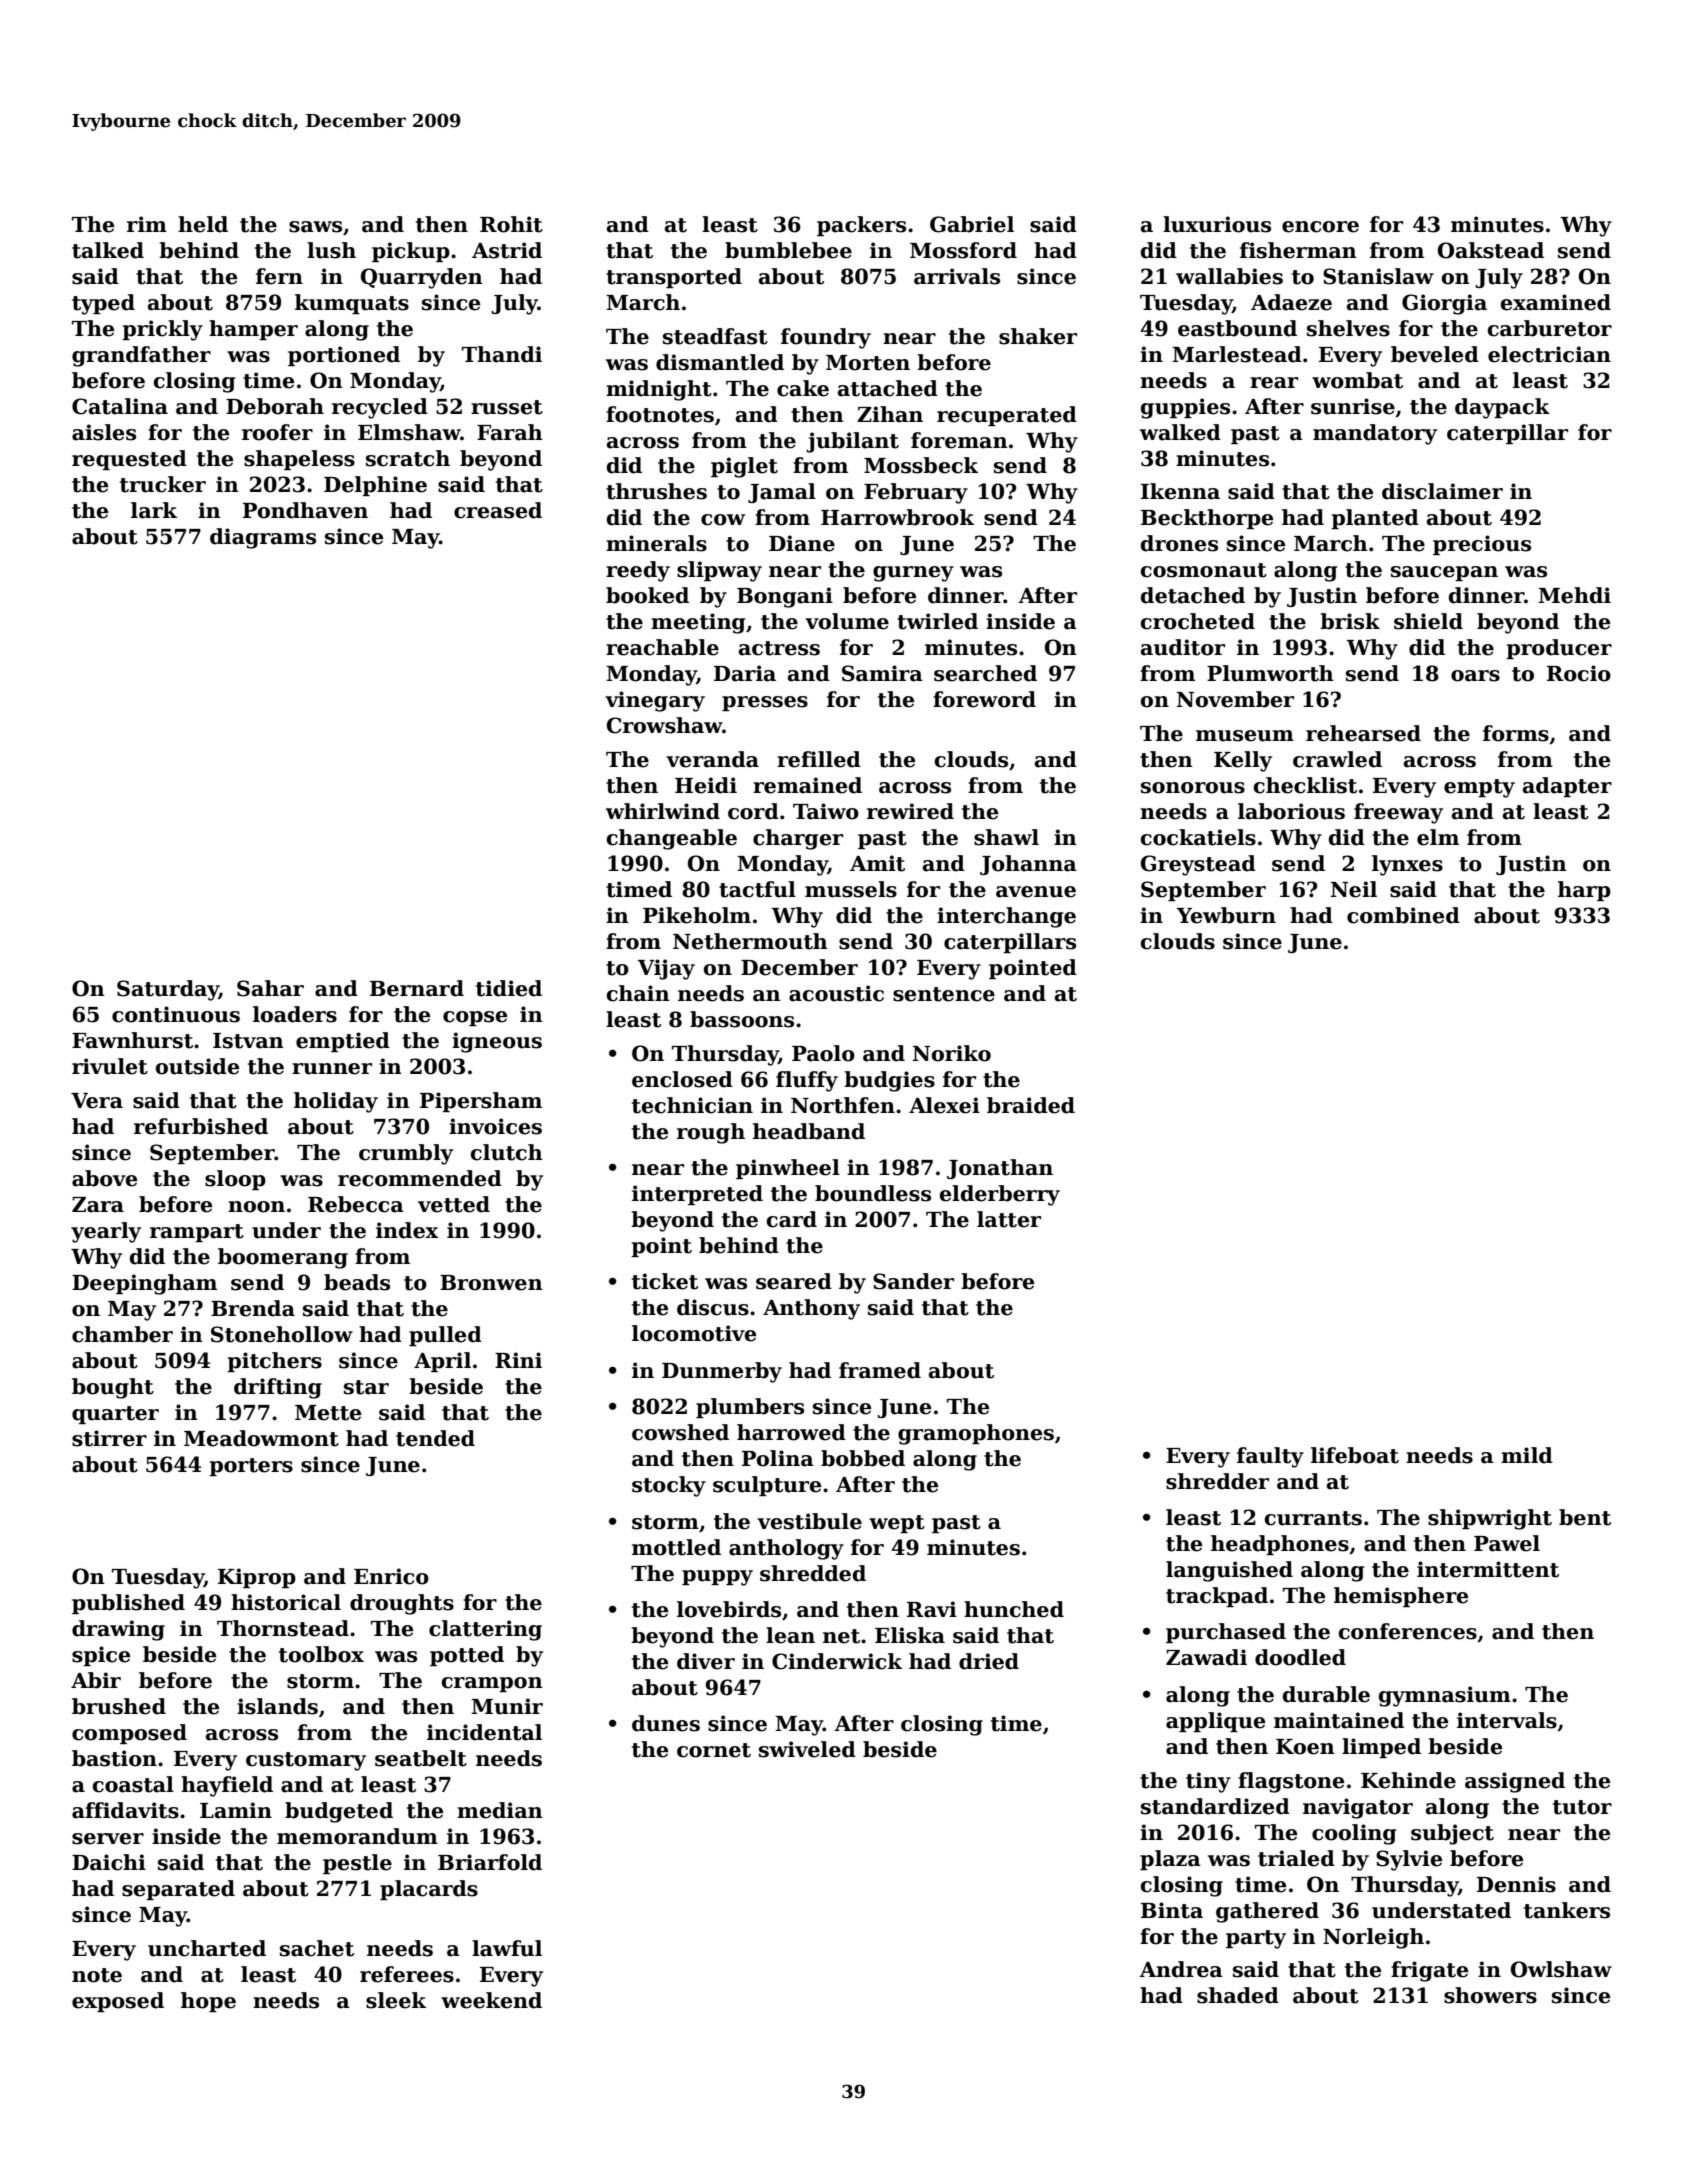 This page has width=1683, height=2178. What do you see at coordinates (1445, 1696) in the page?
I see `gymnasium` at bounding box center [1445, 1696].
